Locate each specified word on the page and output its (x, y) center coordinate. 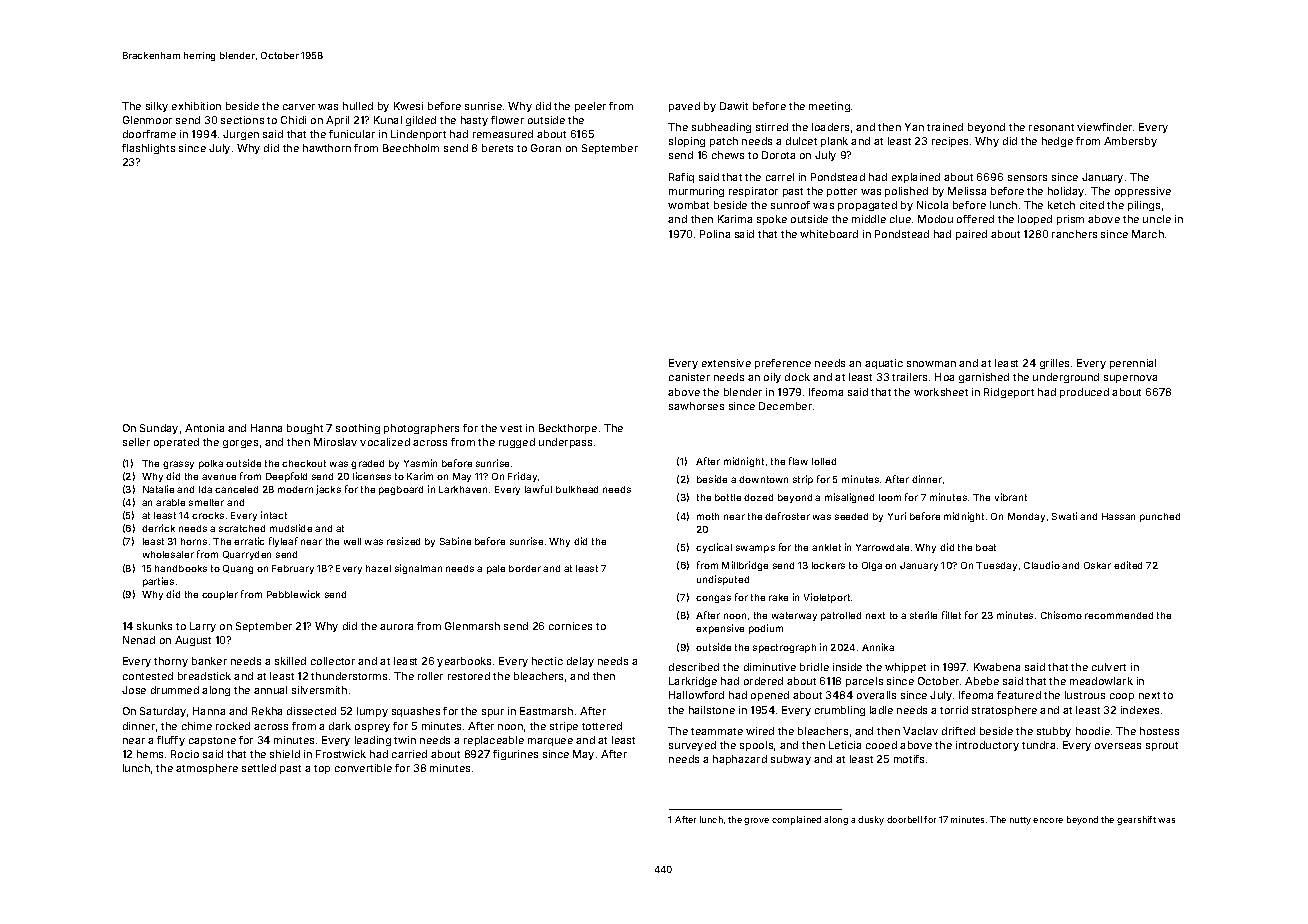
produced (1084, 393)
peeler (590, 107)
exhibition (196, 106)
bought (305, 429)
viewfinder (1104, 127)
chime (197, 726)
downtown (763, 479)
